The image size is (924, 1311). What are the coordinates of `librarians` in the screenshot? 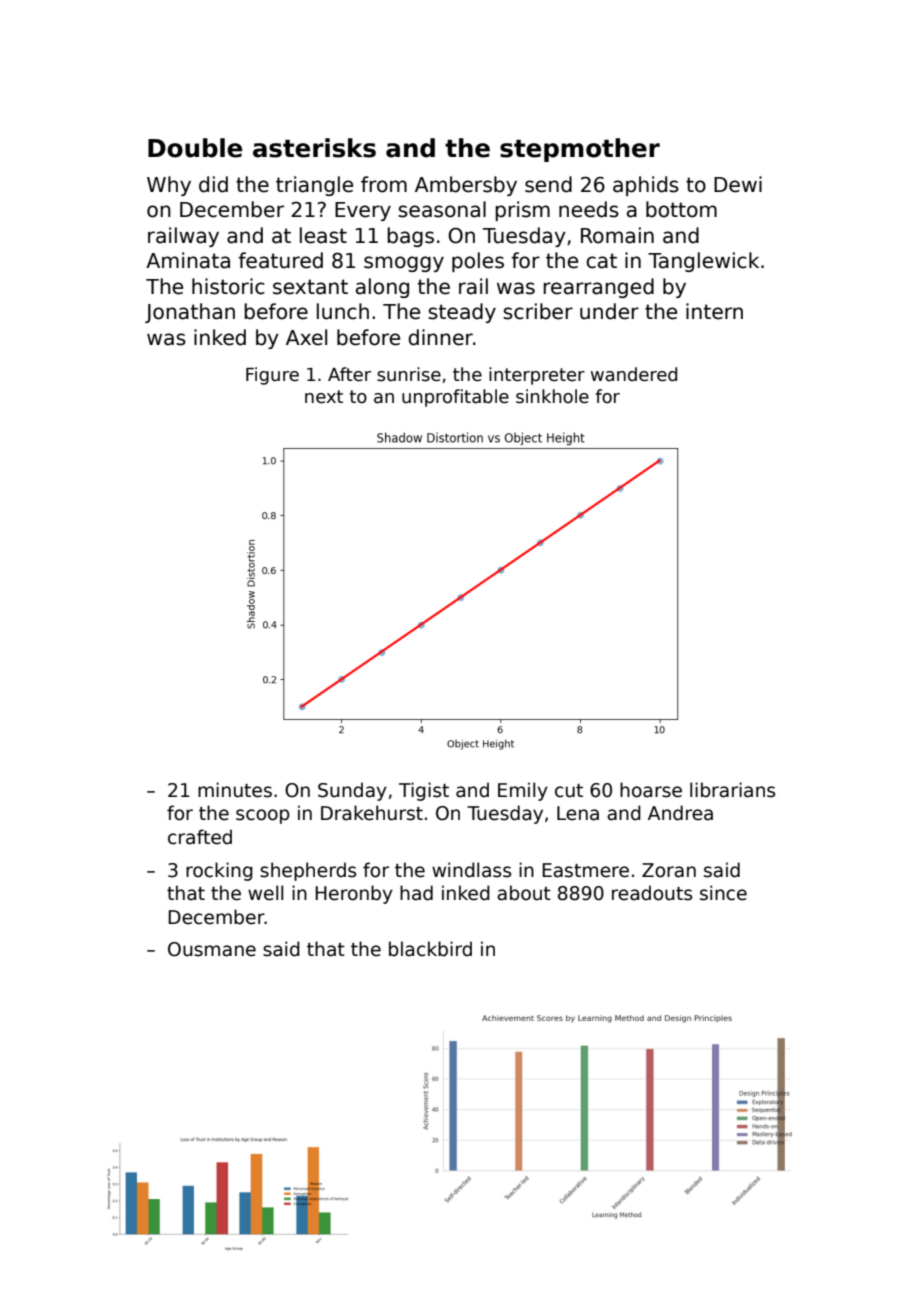 It's located at (732, 790).
